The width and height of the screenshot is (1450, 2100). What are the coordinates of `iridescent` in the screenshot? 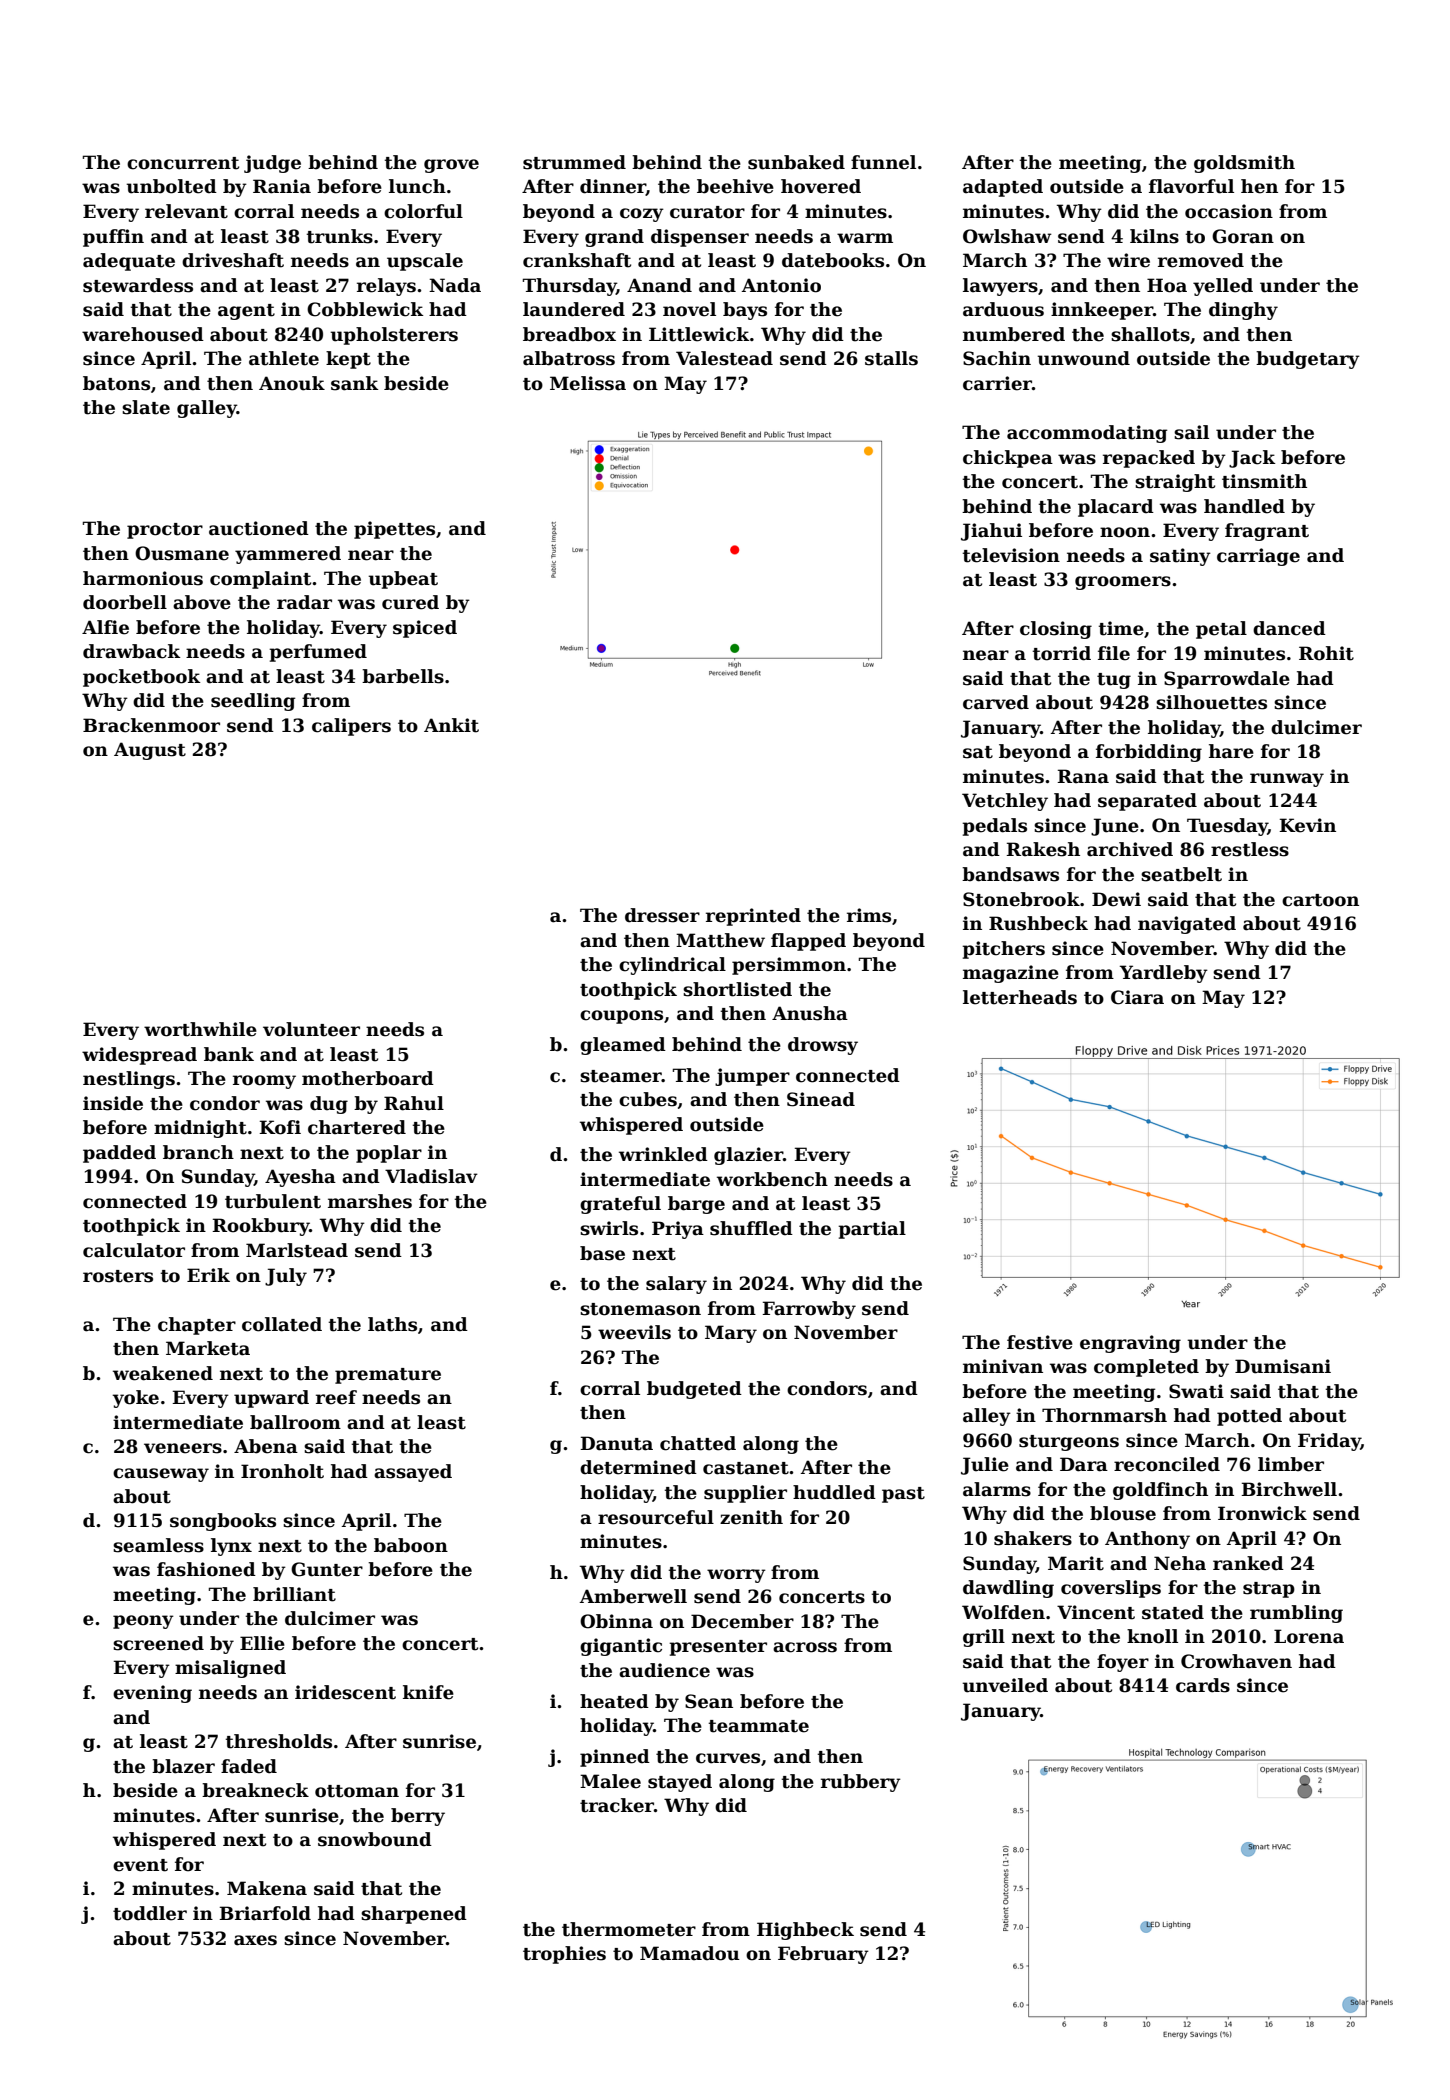 It's located at (345, 1692).
